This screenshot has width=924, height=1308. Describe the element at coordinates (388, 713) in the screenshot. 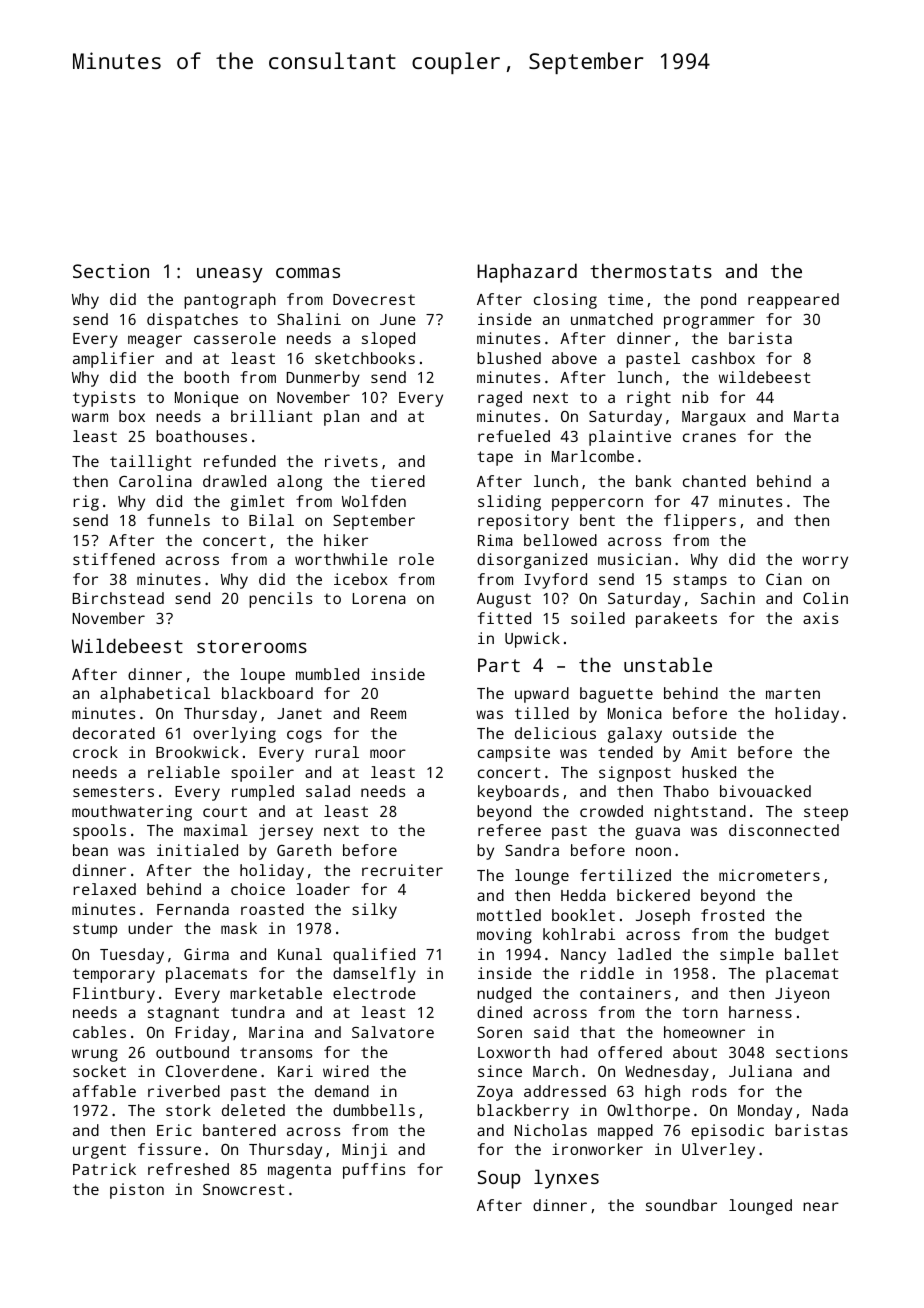

I see `Reem` at that location.
